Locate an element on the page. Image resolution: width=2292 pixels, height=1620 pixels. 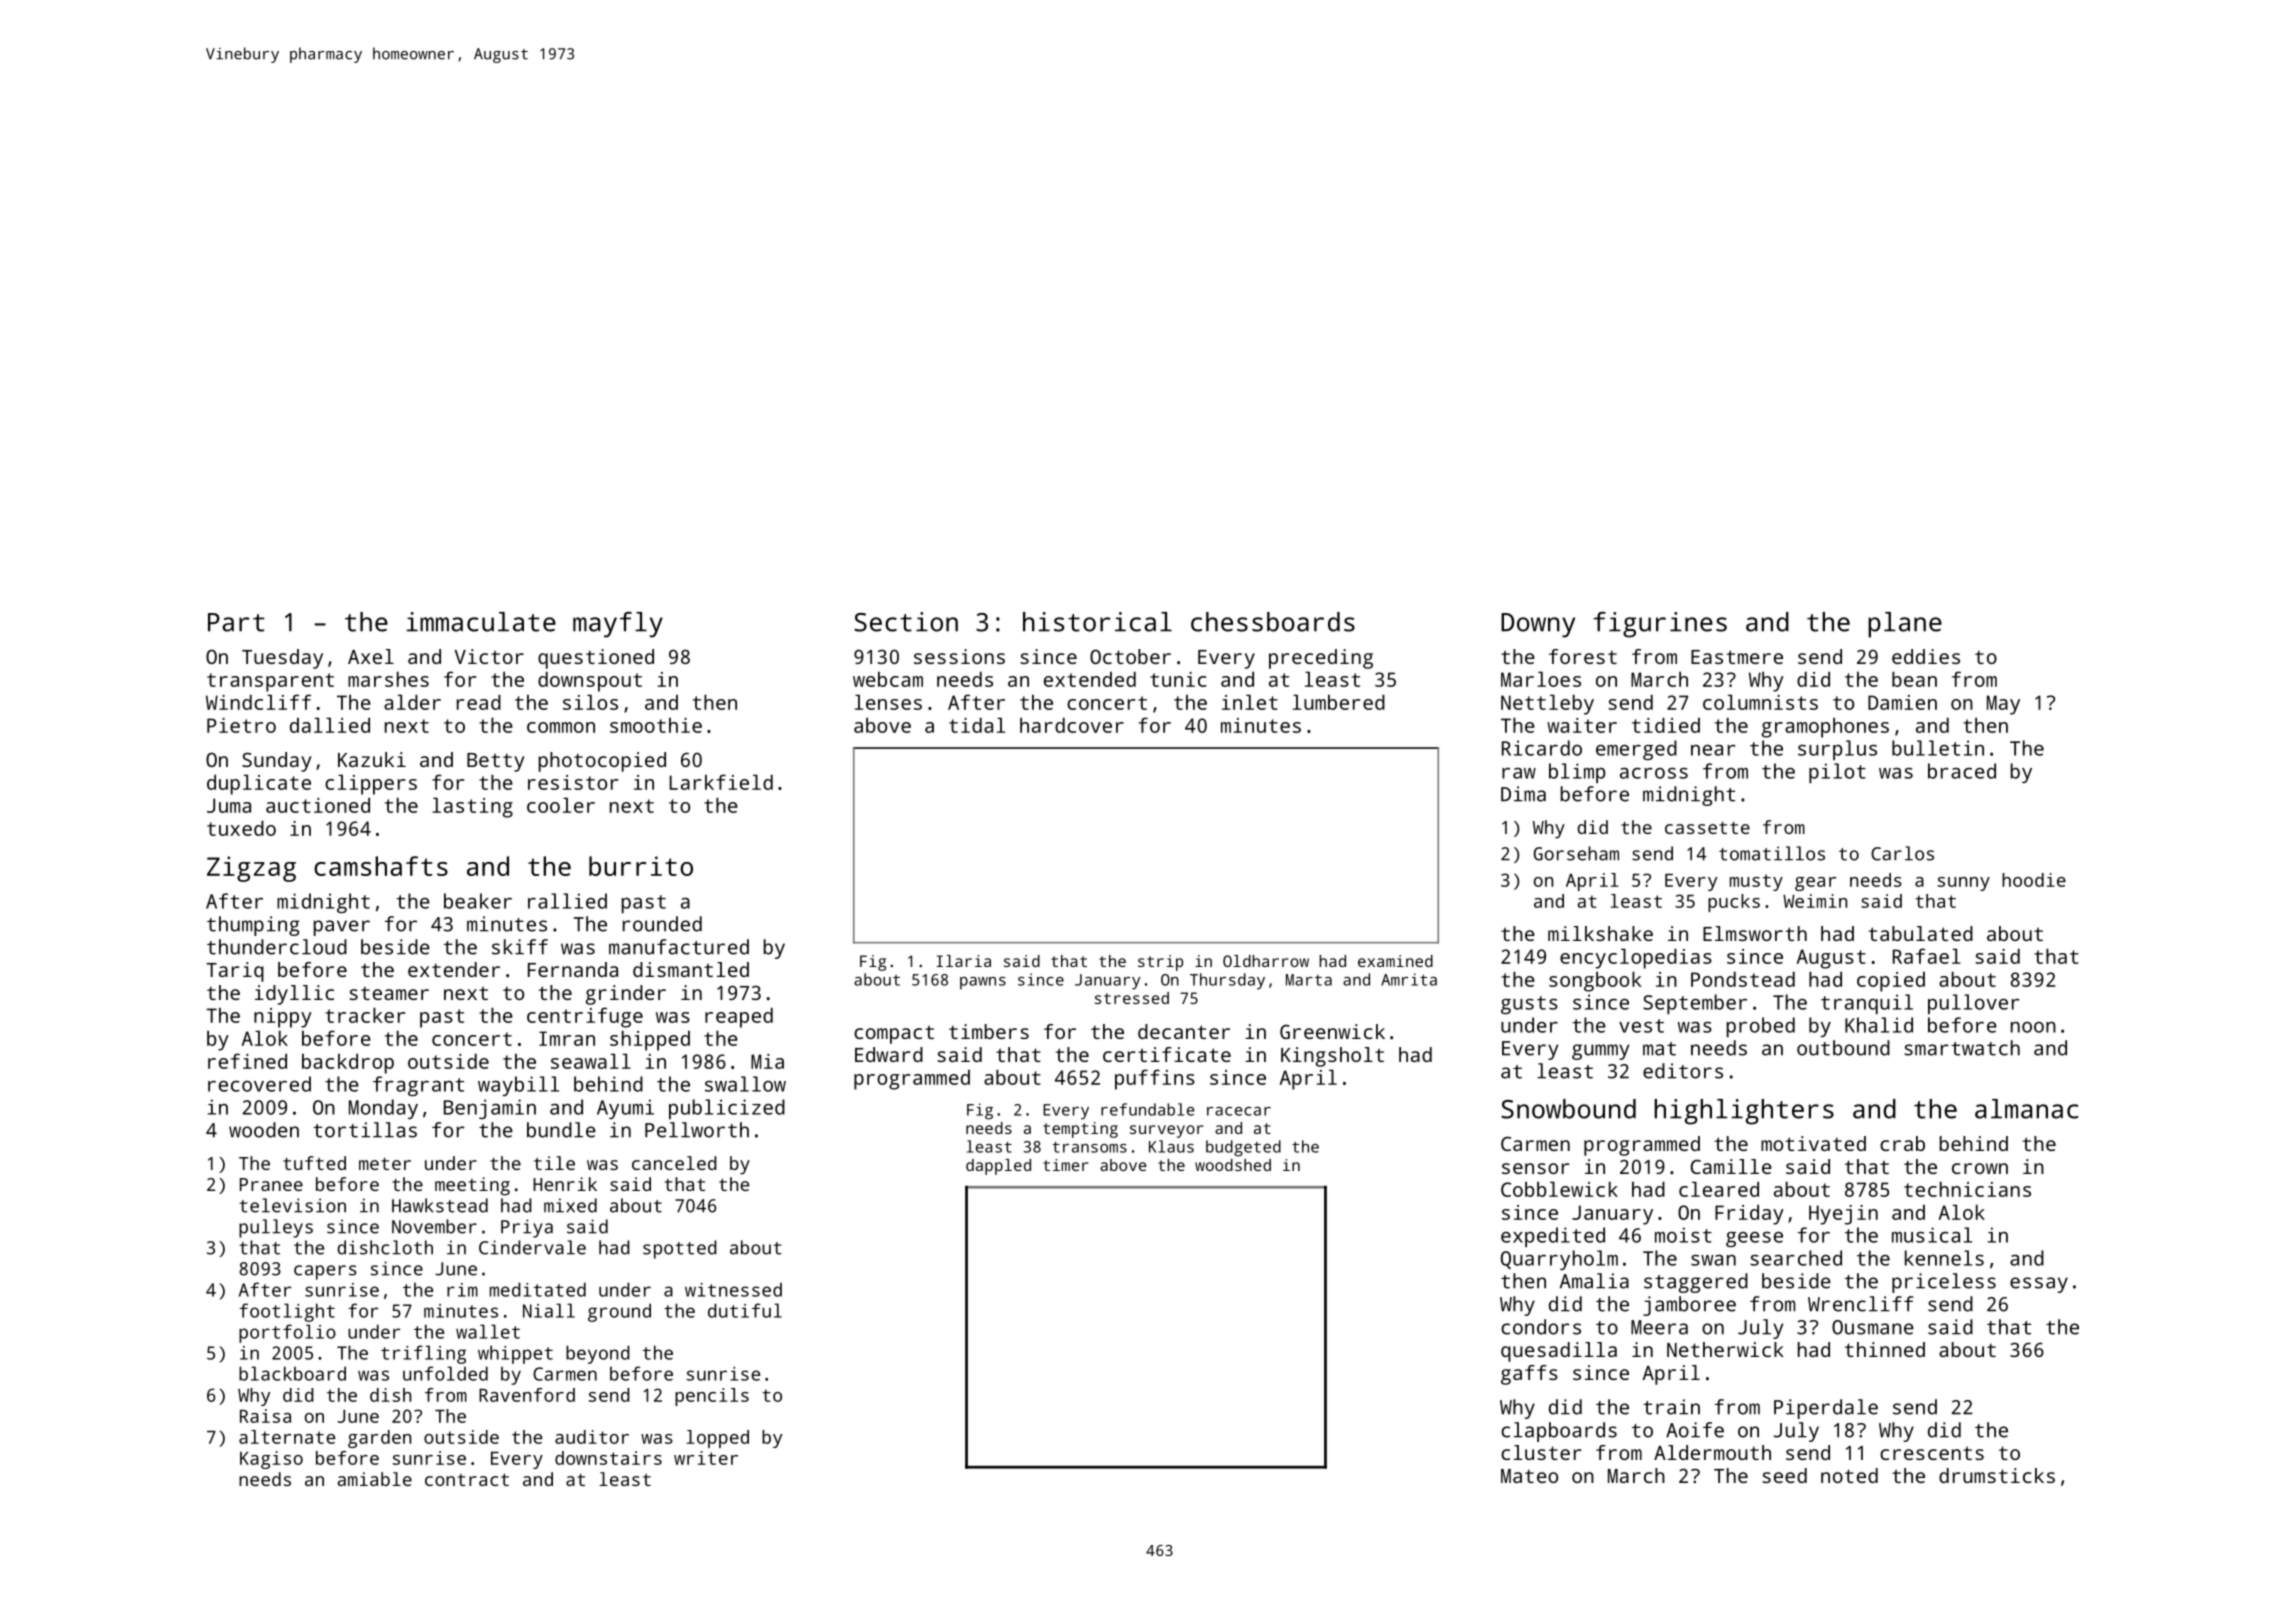
columnists is located at coordinates (1760, 702).
